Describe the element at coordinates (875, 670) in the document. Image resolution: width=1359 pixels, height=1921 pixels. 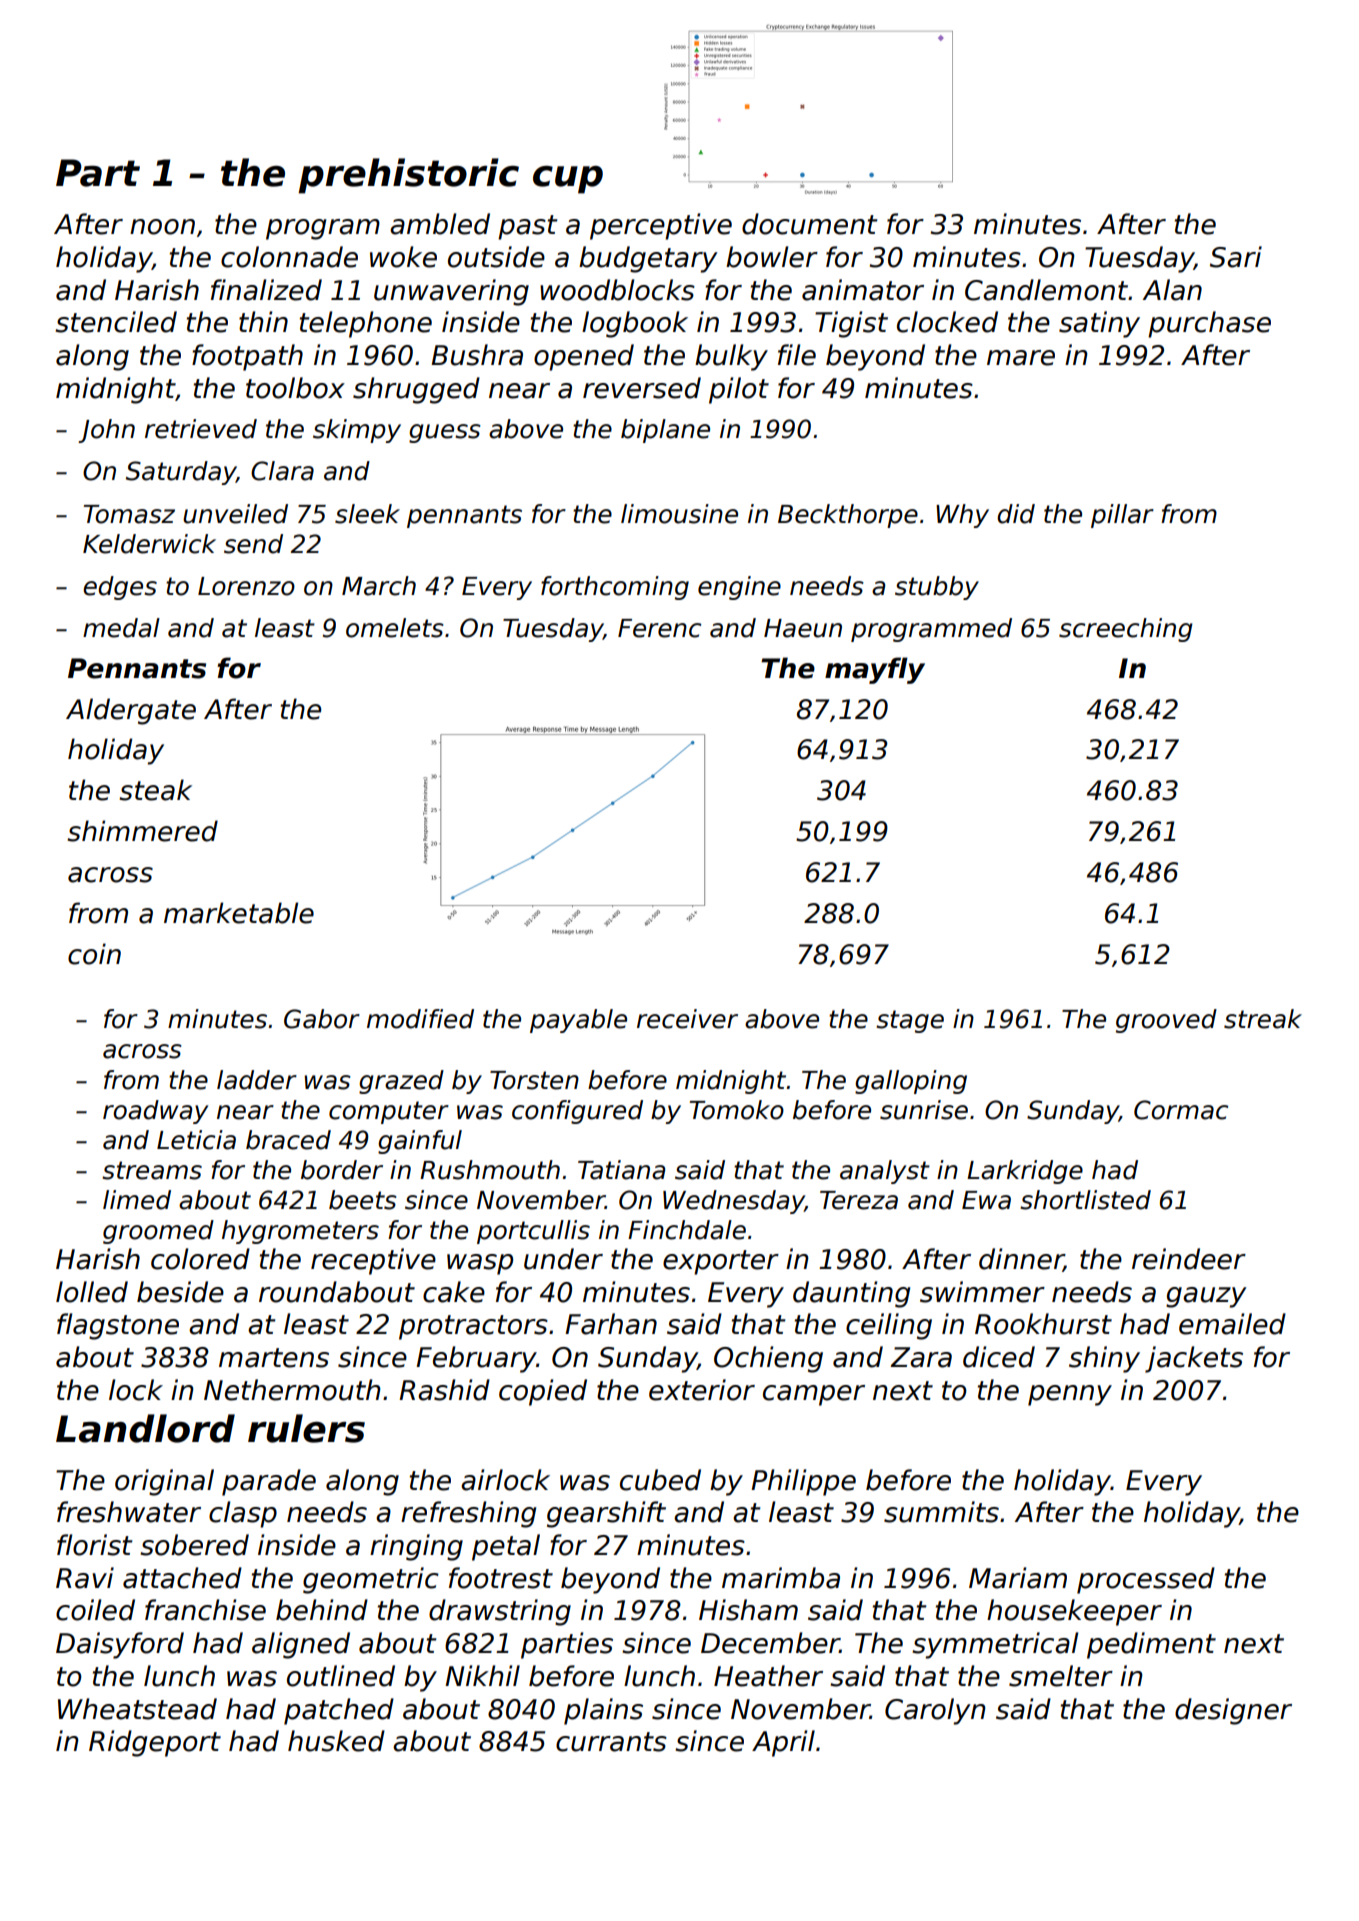
I see `mayfly` at that location.
